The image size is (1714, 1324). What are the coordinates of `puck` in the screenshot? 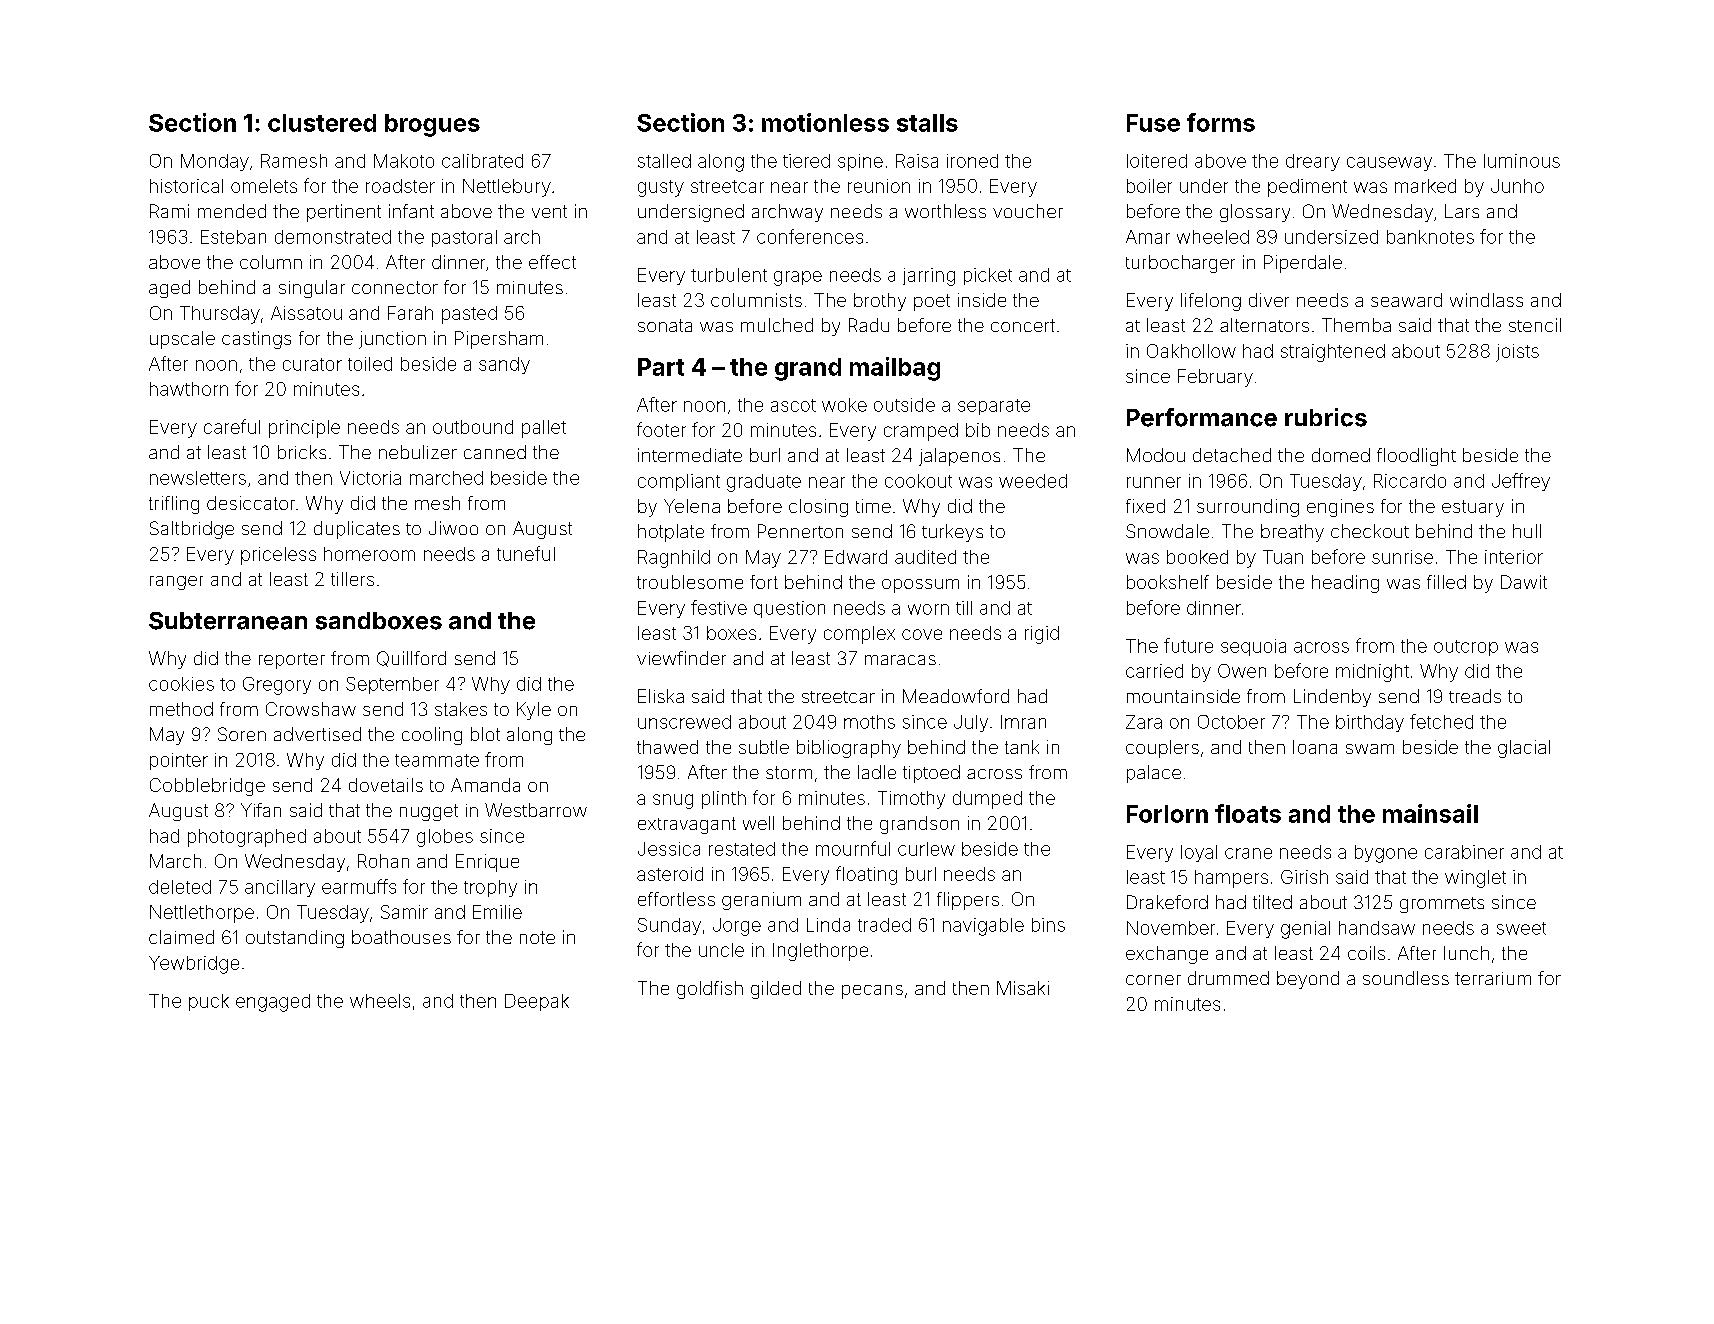 It's located at (209, 1002).
